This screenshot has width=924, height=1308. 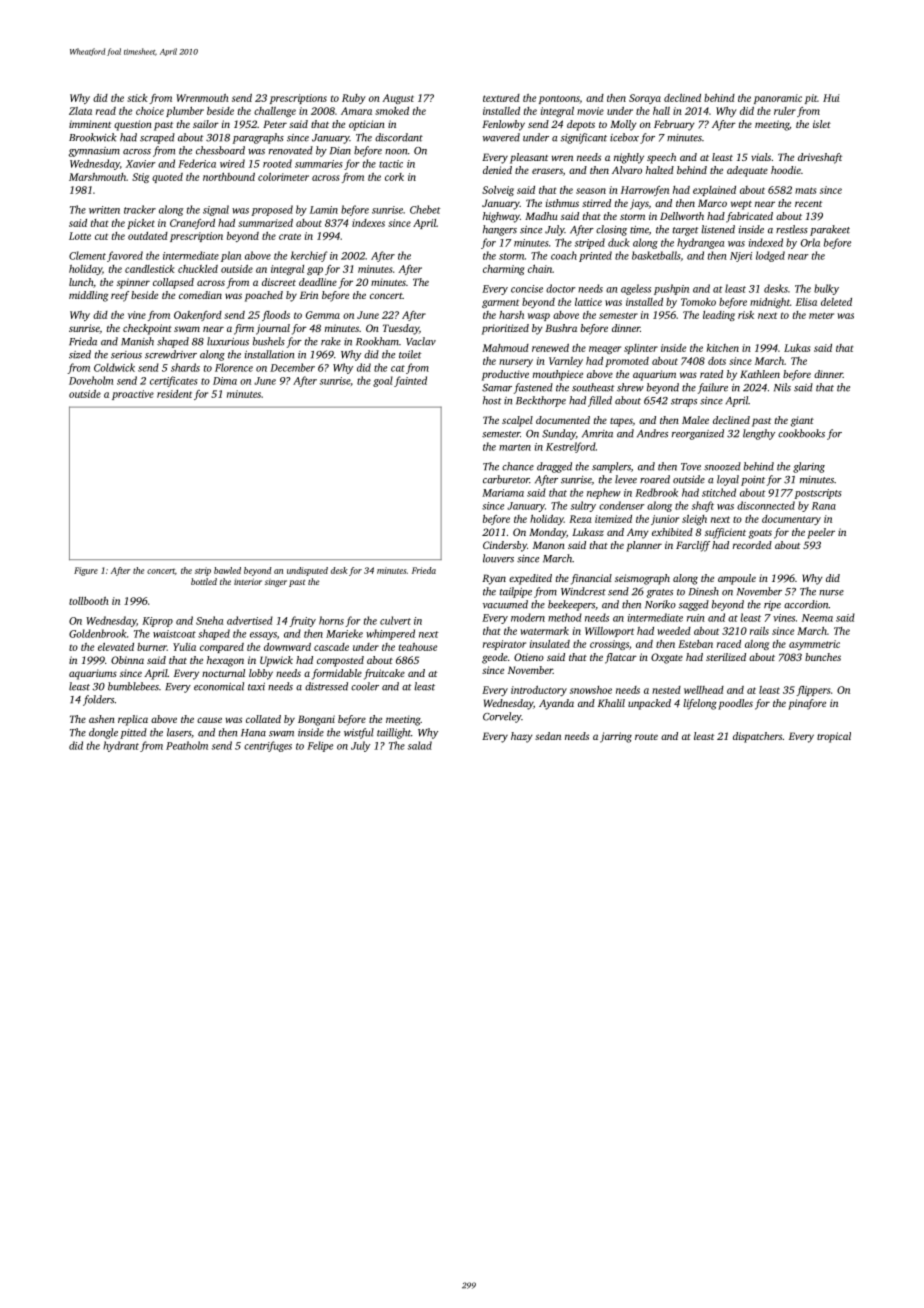 What do you see at coordinates (133, 395) in the screenshot?
I see `proactive` at bounding box center [133, 395].
